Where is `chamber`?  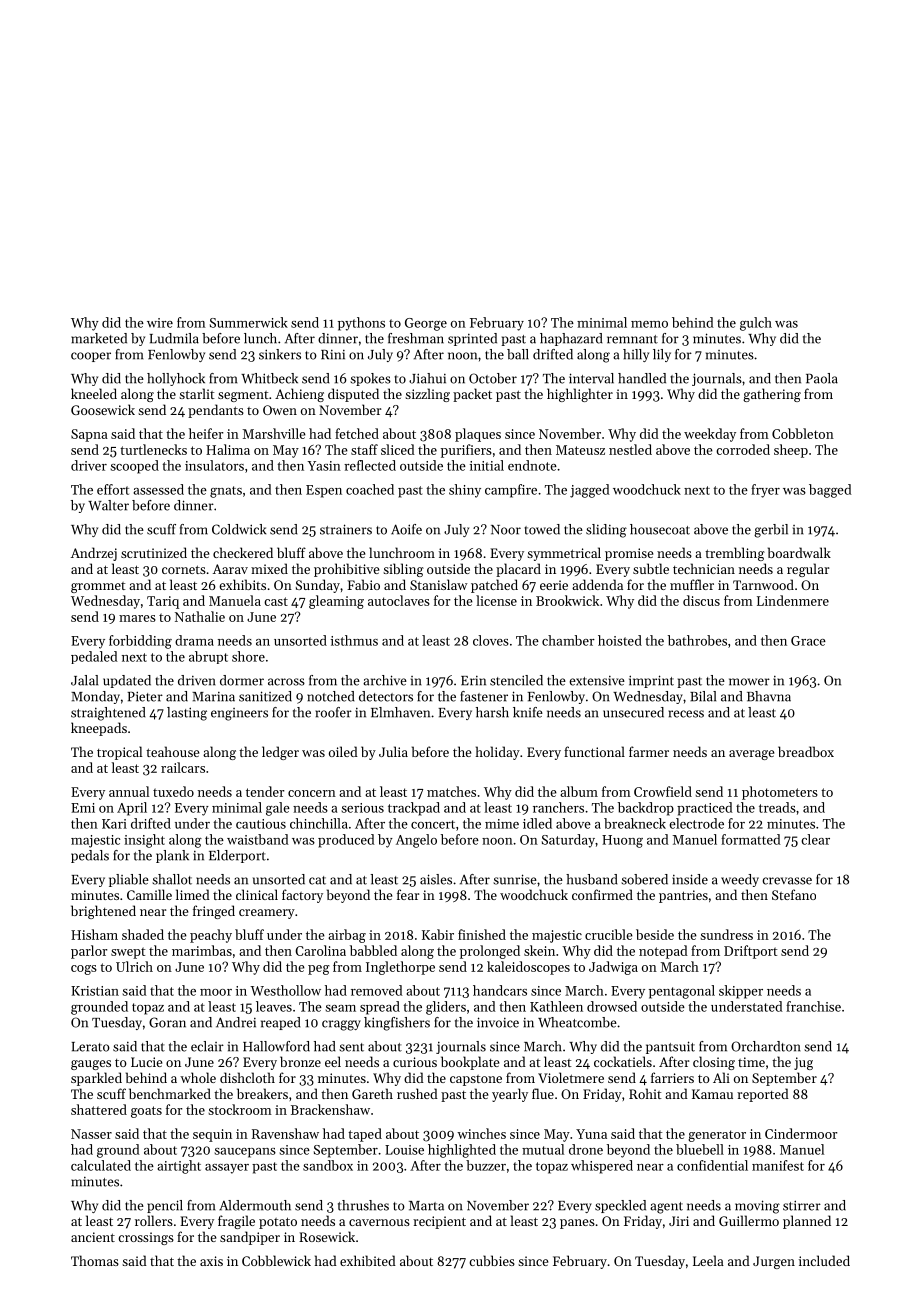 chamber is located at coordinates (568, 640).
